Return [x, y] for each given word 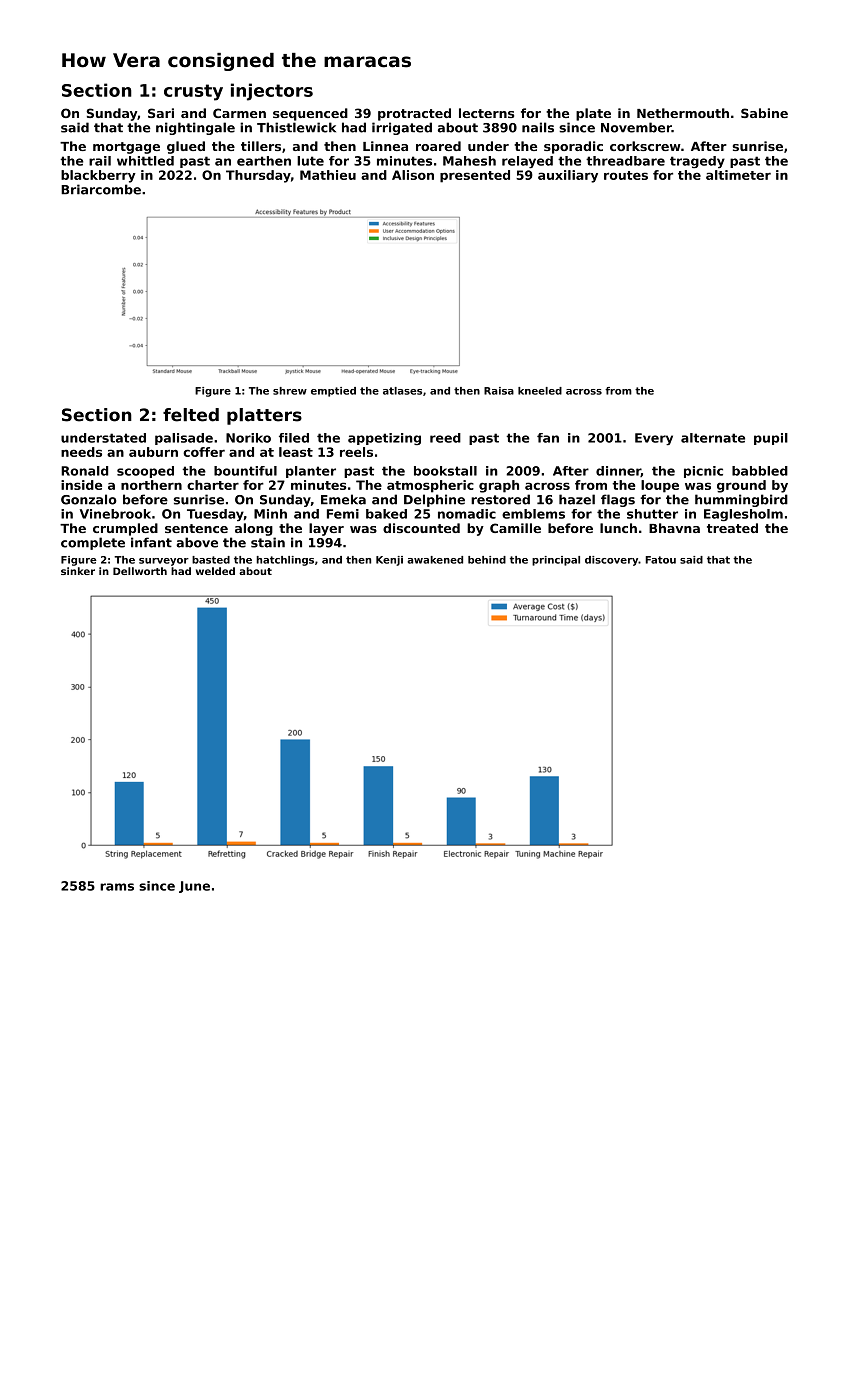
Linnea [385, 146]
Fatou [660, 560]
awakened [435, 560]
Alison [413, 175]
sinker [78, 571]
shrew [290, 391]
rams [117, 887]
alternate [713, 438]
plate [593, 114]
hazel [577, 499]
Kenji [389, 561]
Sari [161, 113]
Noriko [248, 438]
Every [654, 439]
